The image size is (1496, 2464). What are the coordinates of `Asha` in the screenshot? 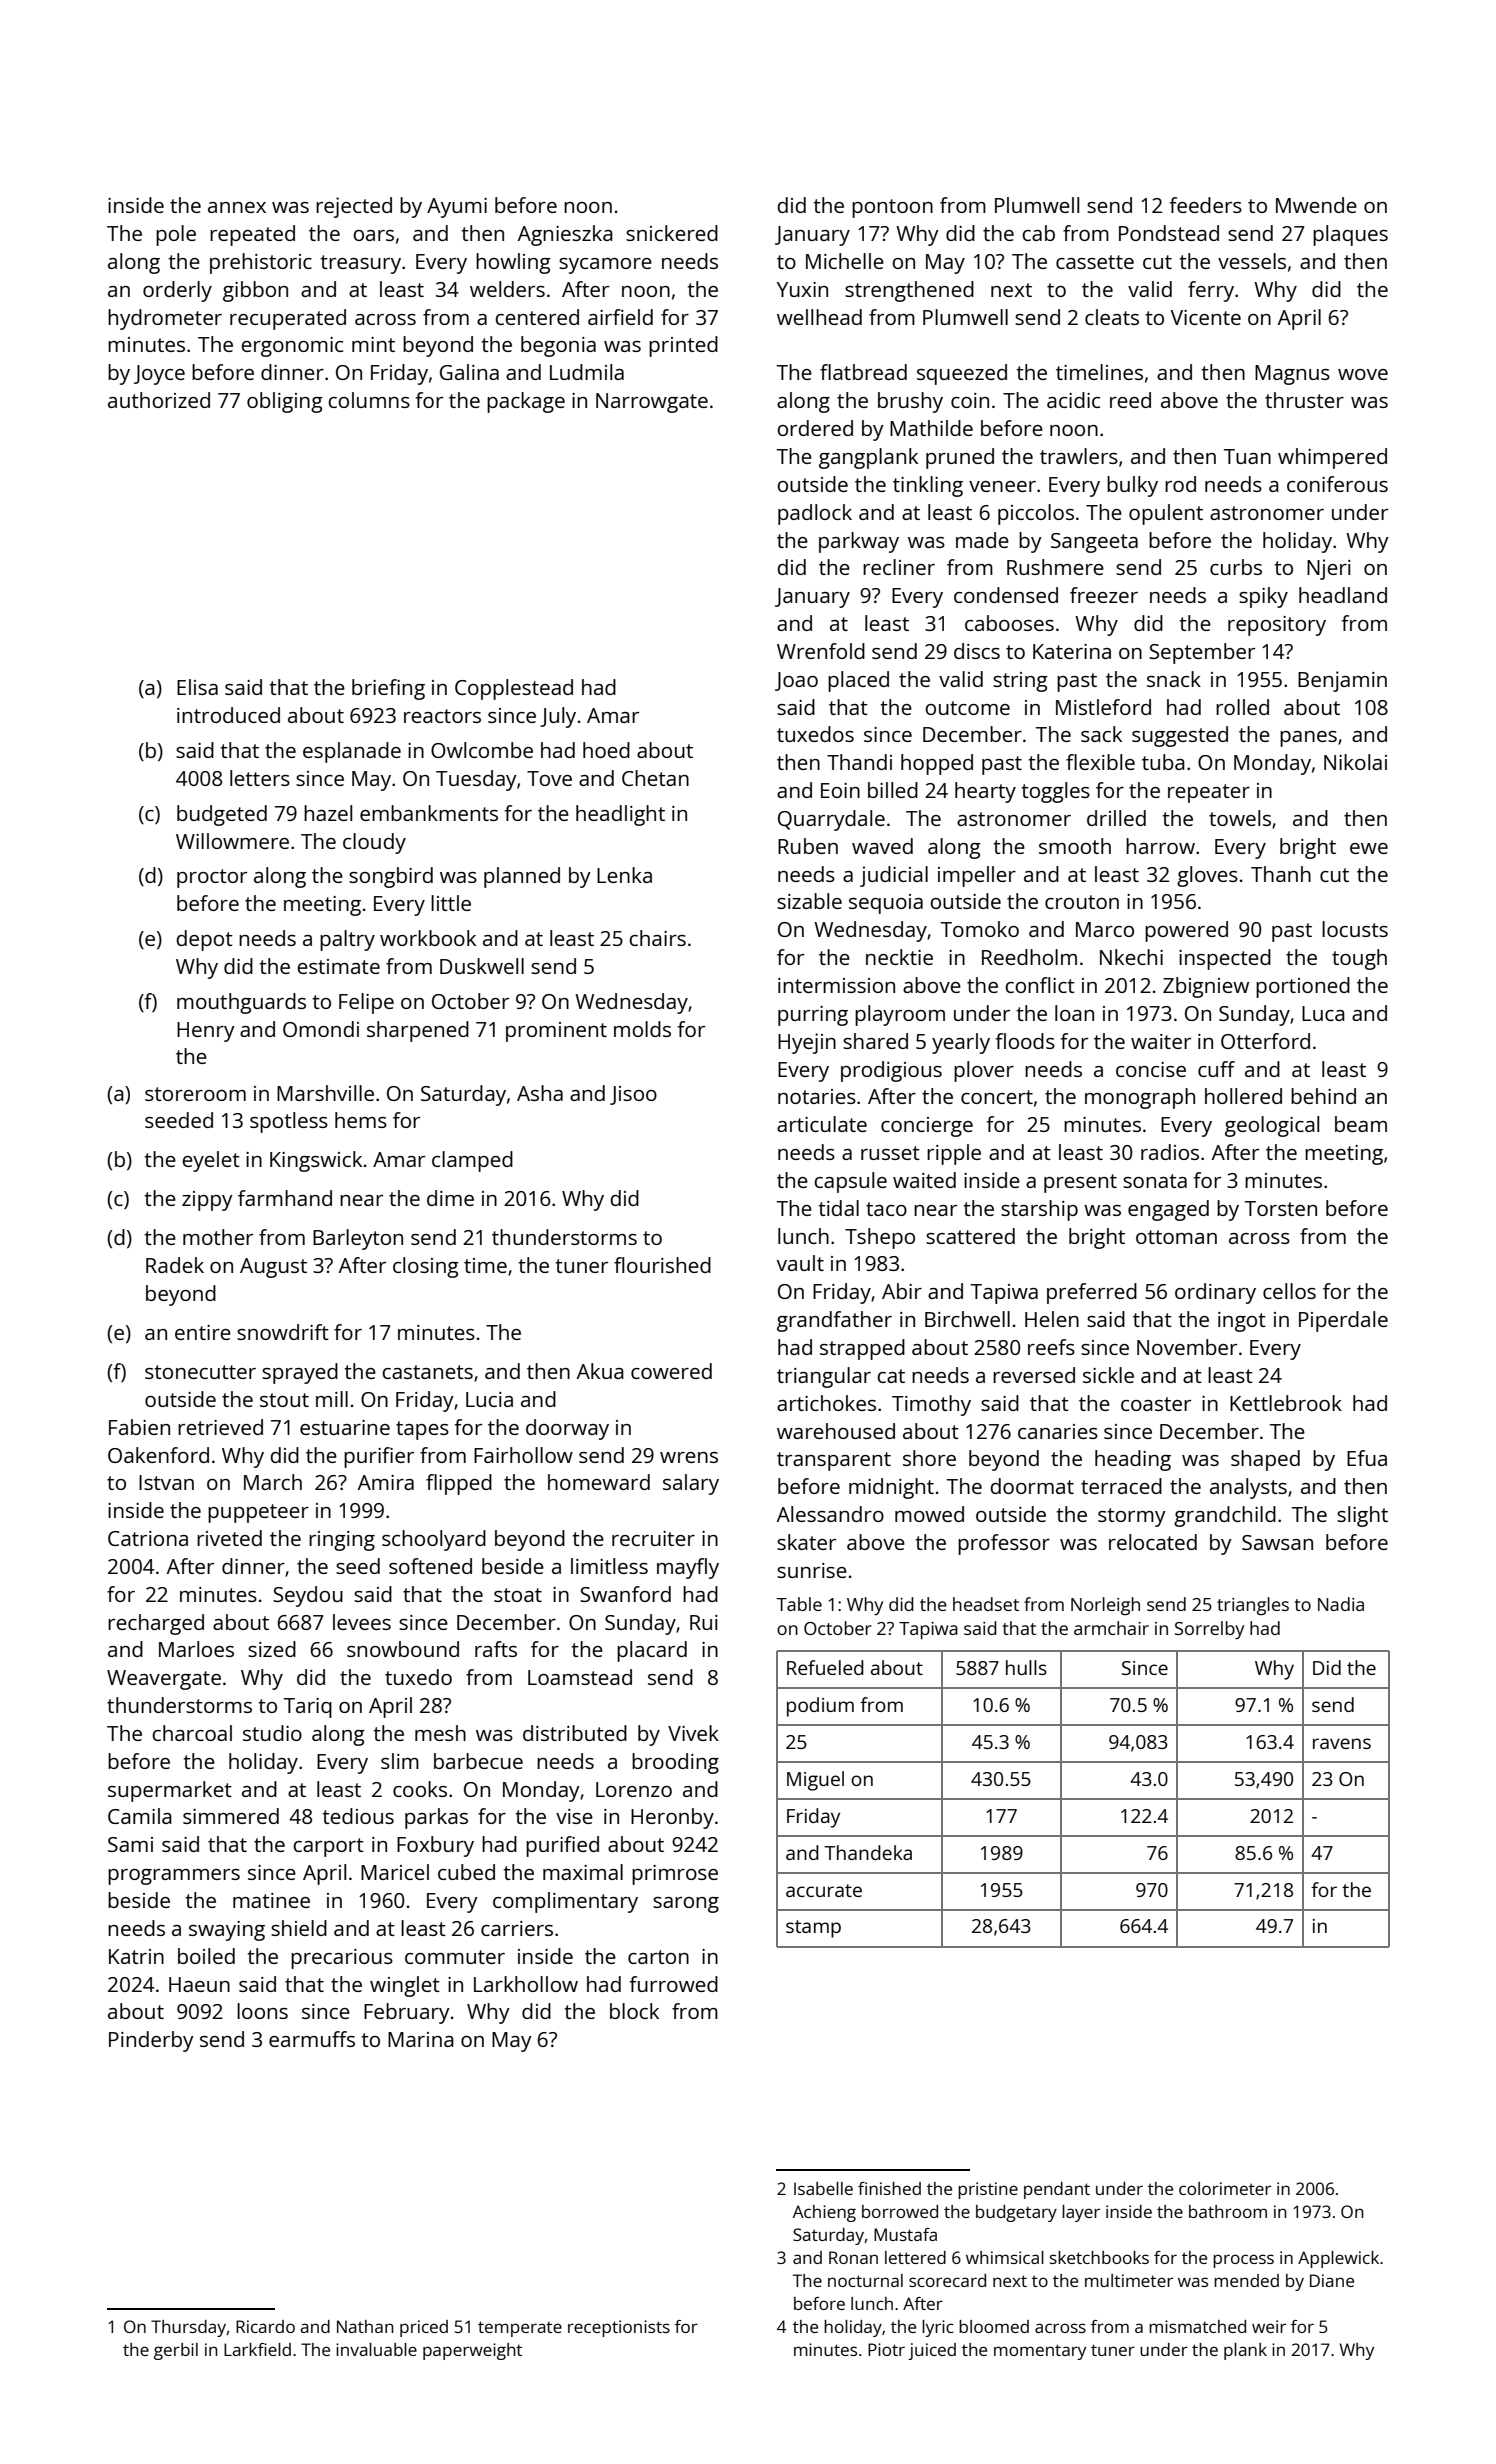 It's located at (540, 1093).
